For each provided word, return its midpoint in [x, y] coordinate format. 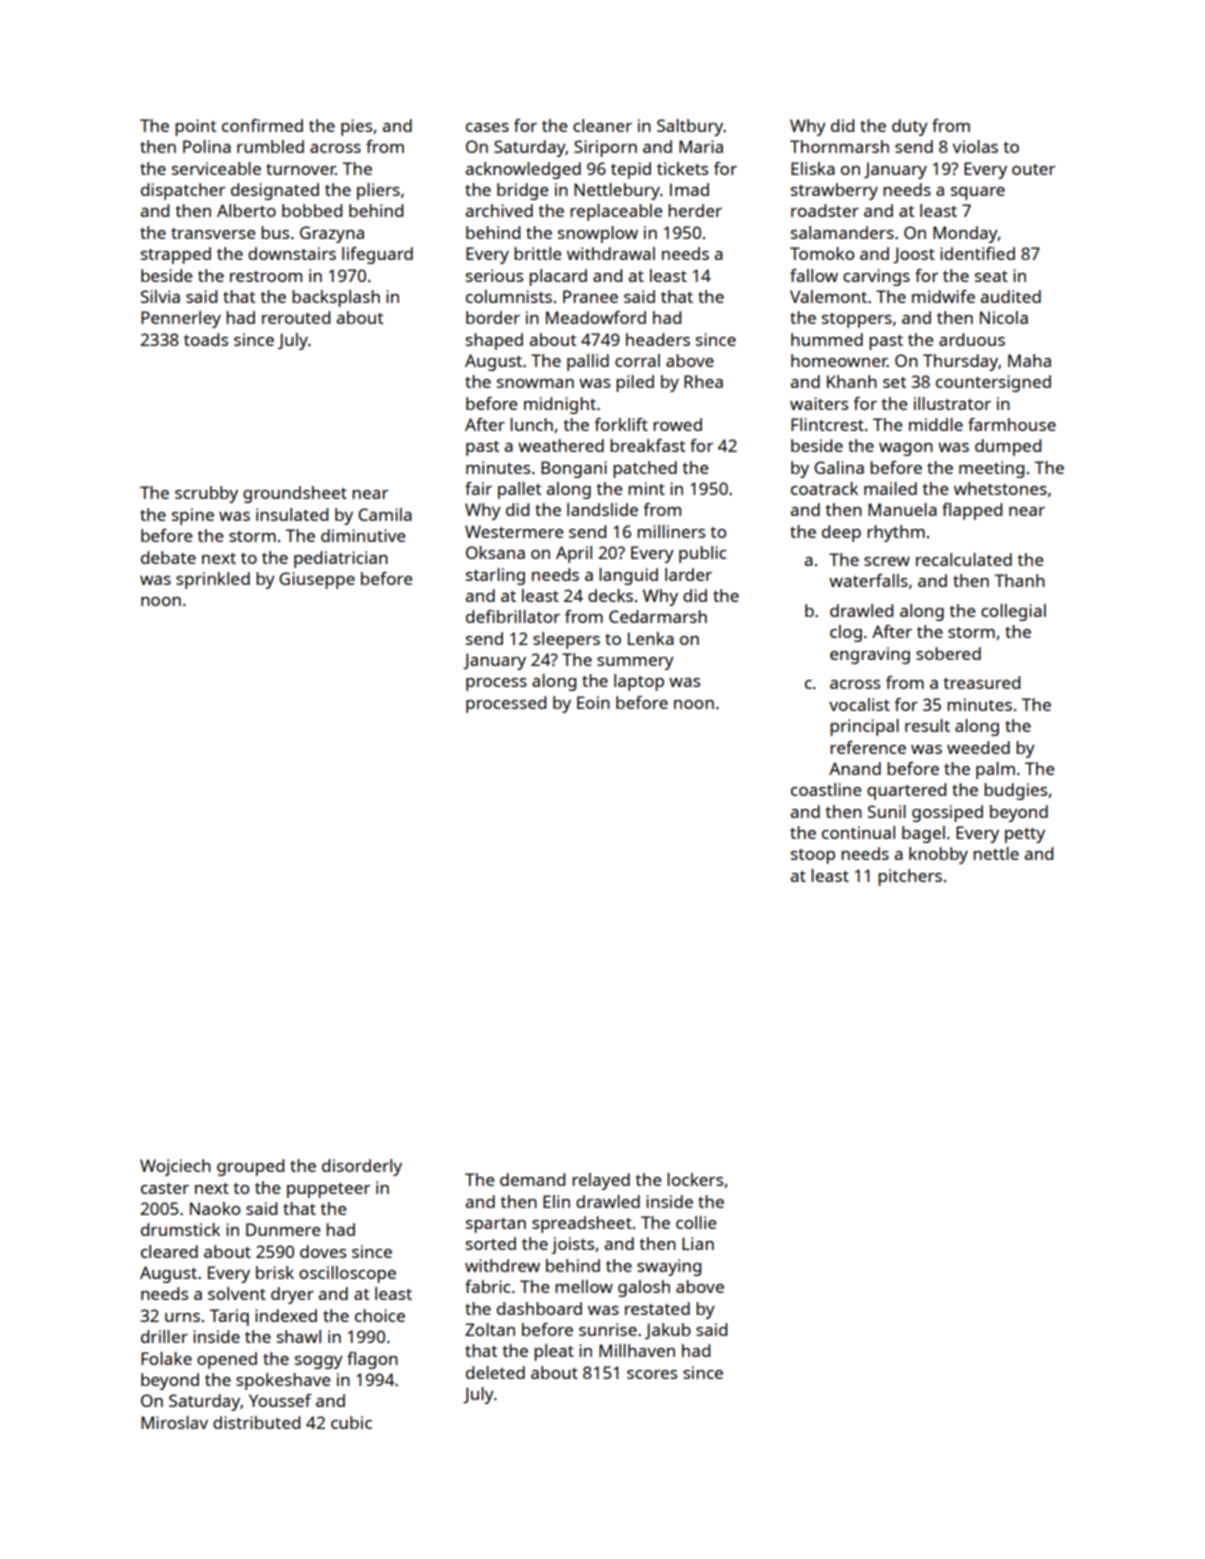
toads [206, 339]
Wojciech [175, 1167]
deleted [495, 1372]
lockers [695, 1179]
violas [975, 146]
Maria [701, 146]
